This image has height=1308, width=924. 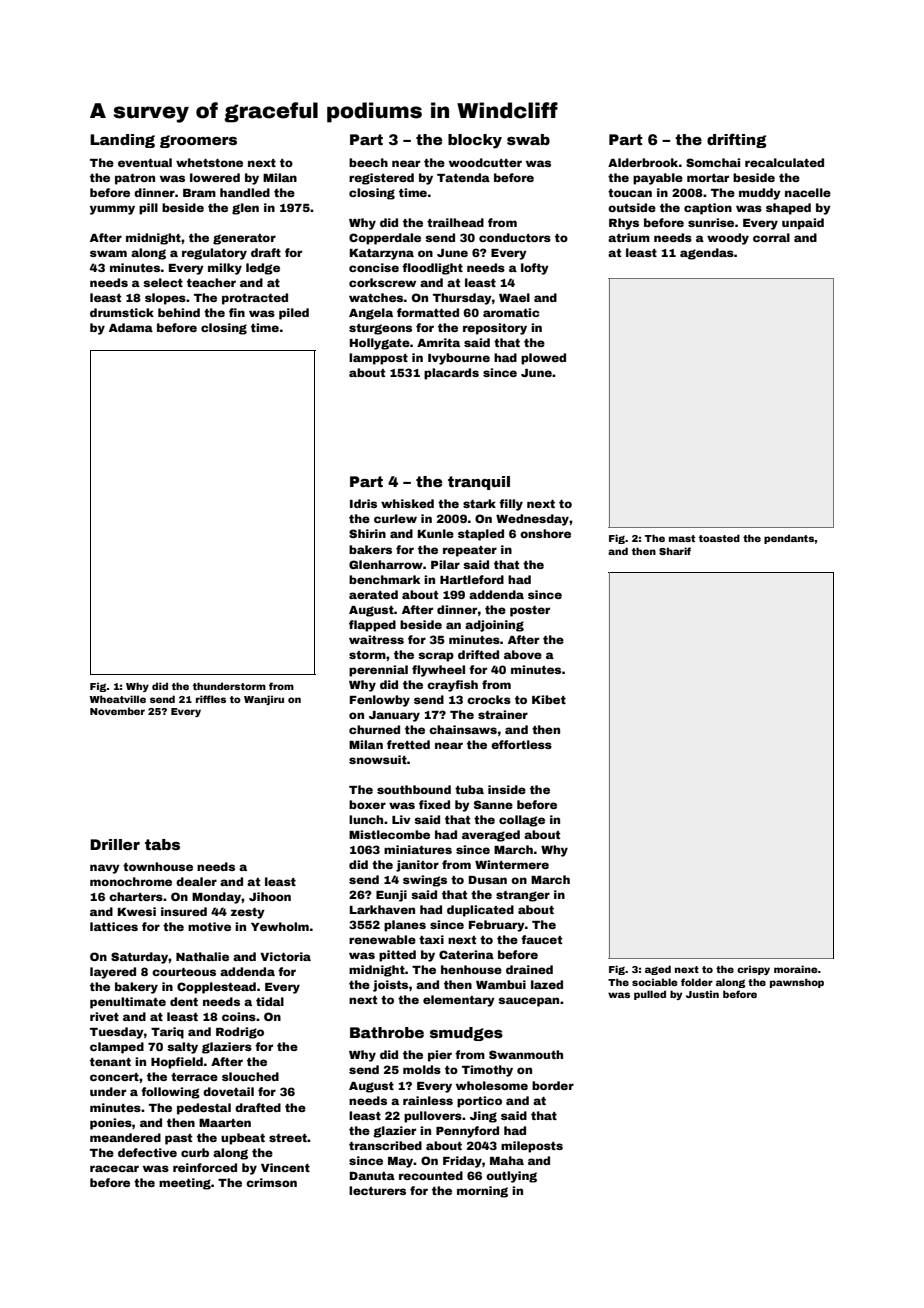 I want to click on morning, so click(x=482, y=1192).
